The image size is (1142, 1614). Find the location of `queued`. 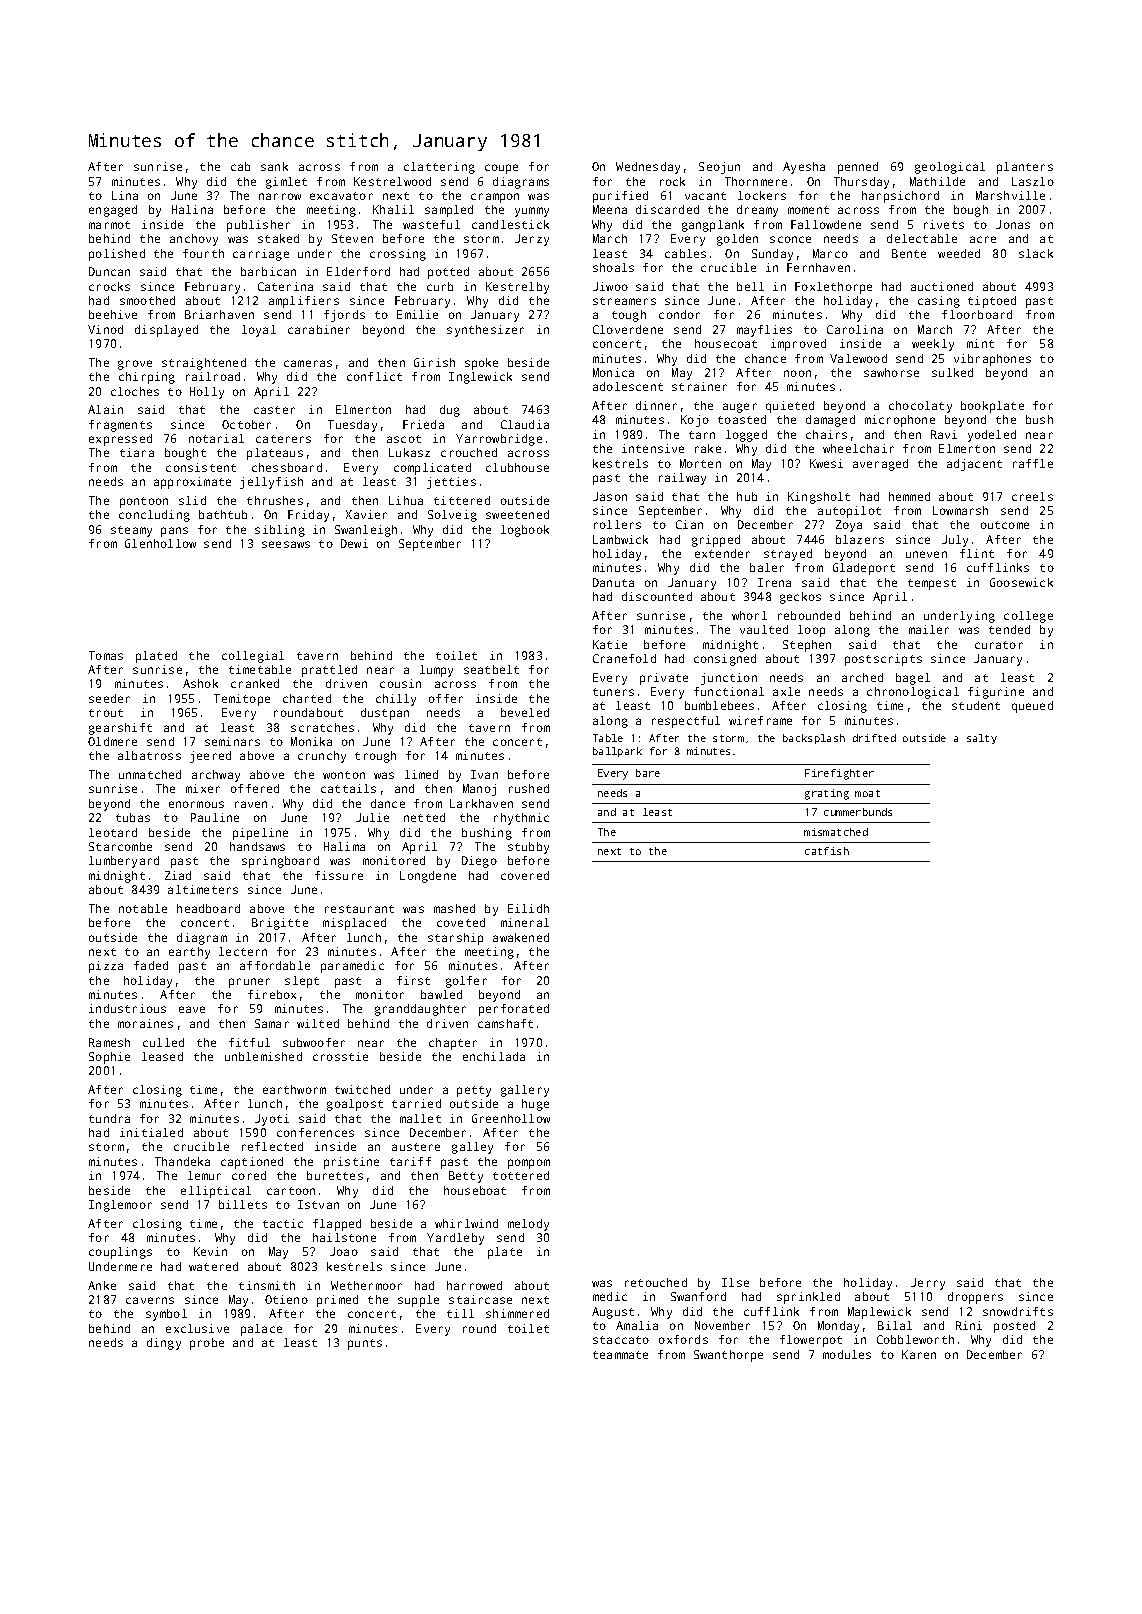

queued is located at coordinates (1032, 707).
